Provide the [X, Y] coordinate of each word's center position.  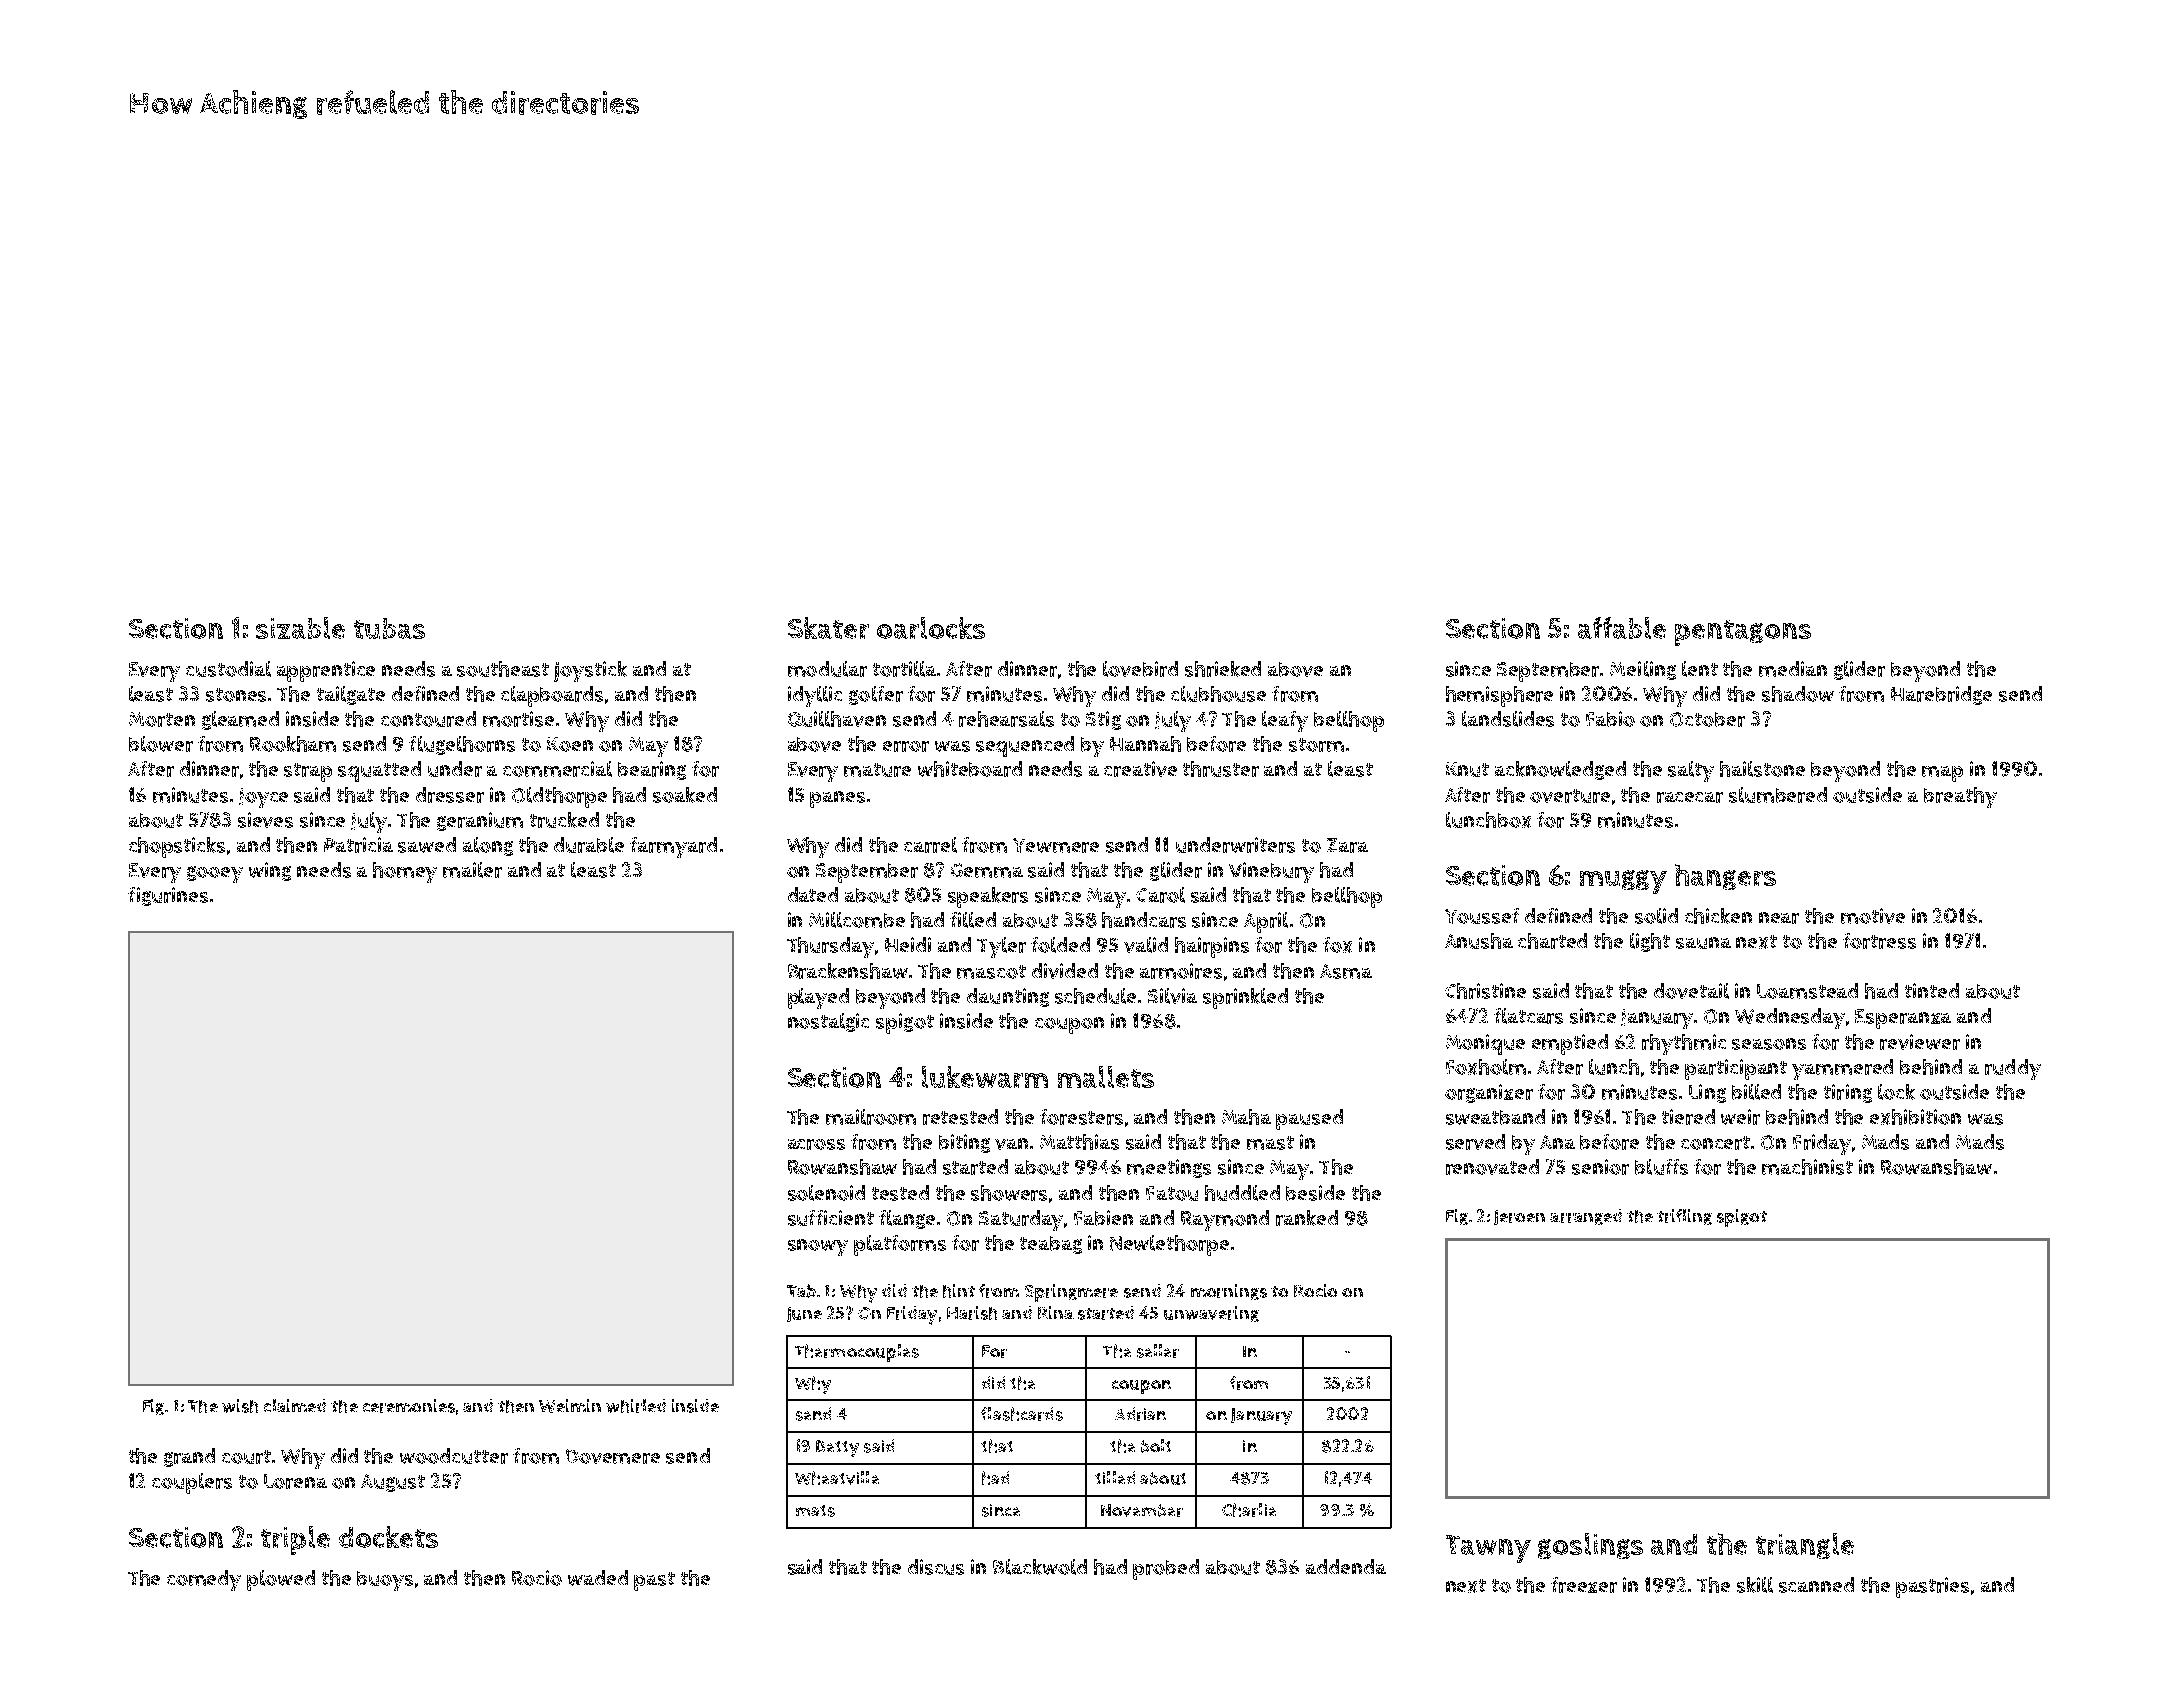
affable [1622, 628]
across [816, 1144]
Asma [1346, 971]
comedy [204, 1580]
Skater [828, 628]
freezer [1584, 1585]
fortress [1879, 941]
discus [936, 1567]
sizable [300, 628]
